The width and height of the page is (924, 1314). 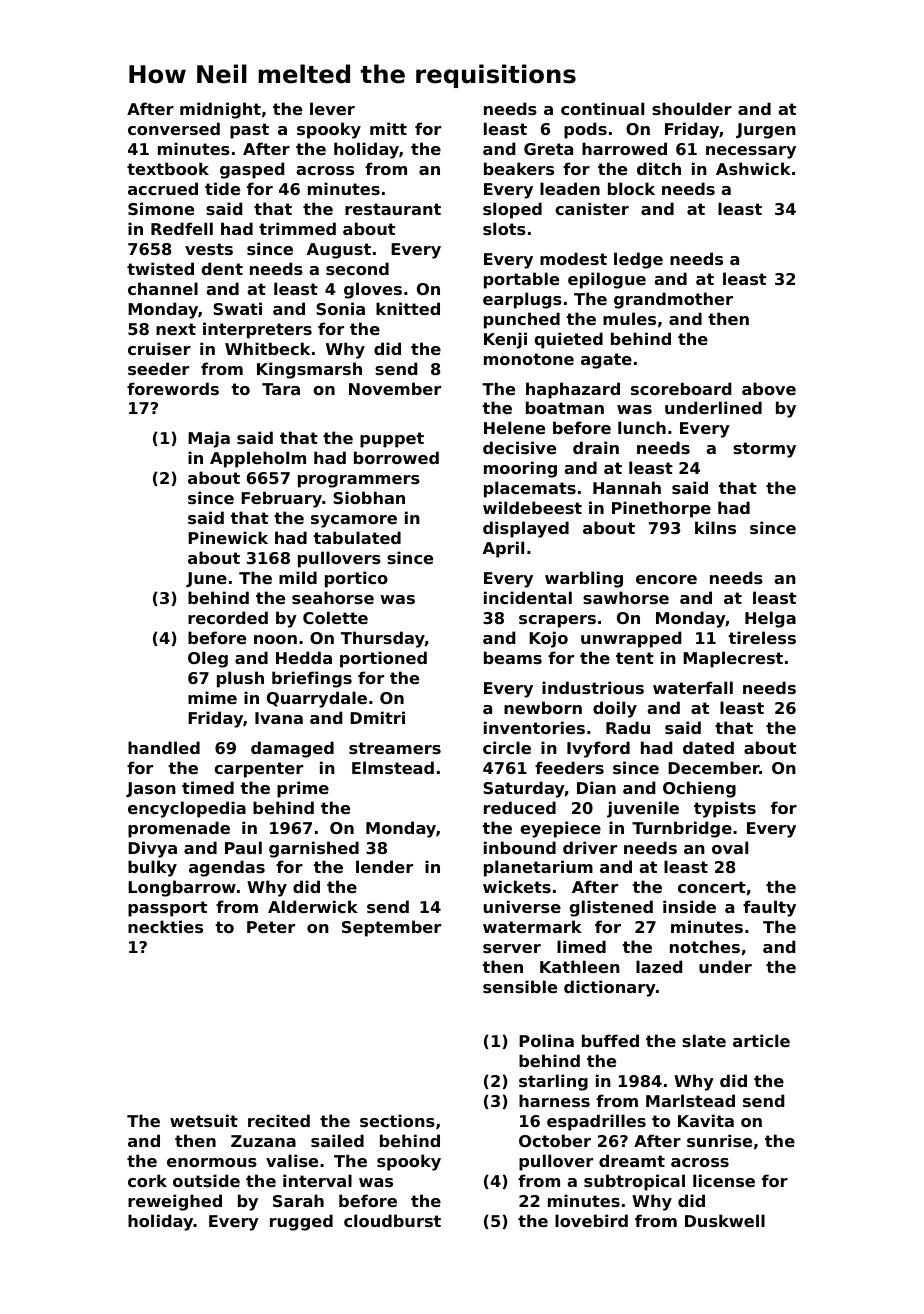 What do you see at coordinates (249, 131) in the page?
I see `past` at bounding box center [249, 131].
